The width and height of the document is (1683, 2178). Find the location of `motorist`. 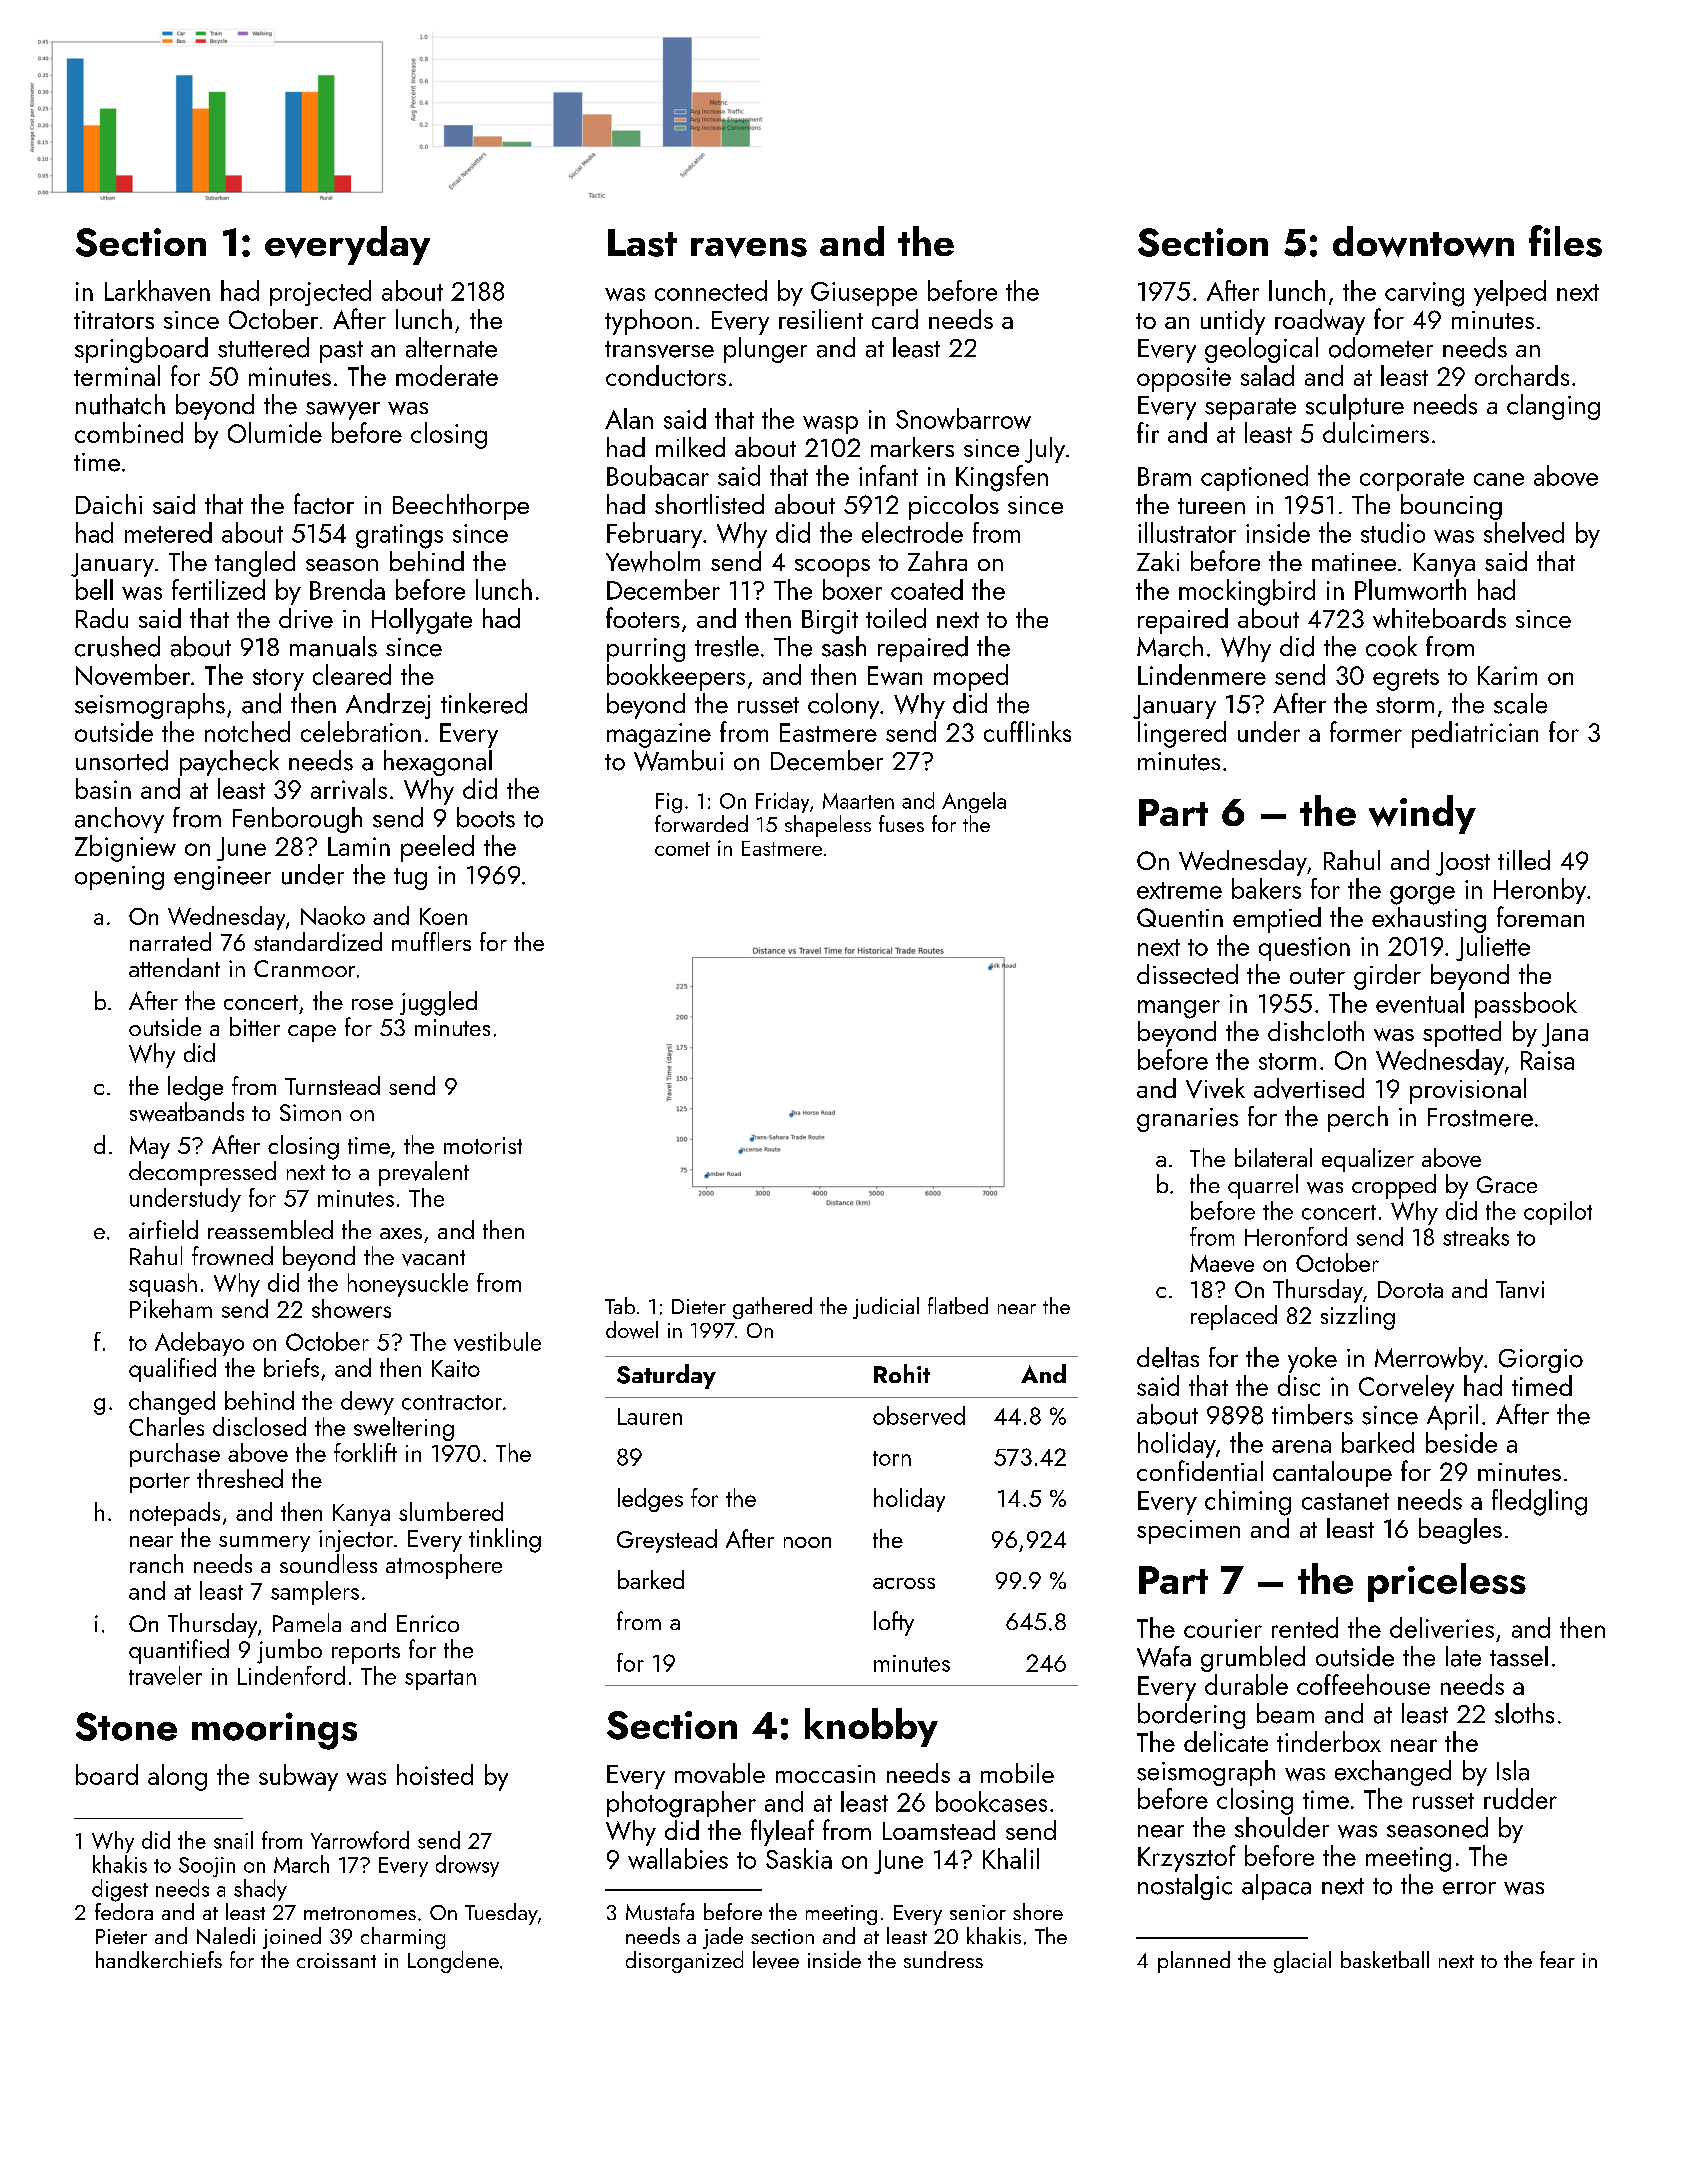

motorist is located at coordinates (483, 1145).
